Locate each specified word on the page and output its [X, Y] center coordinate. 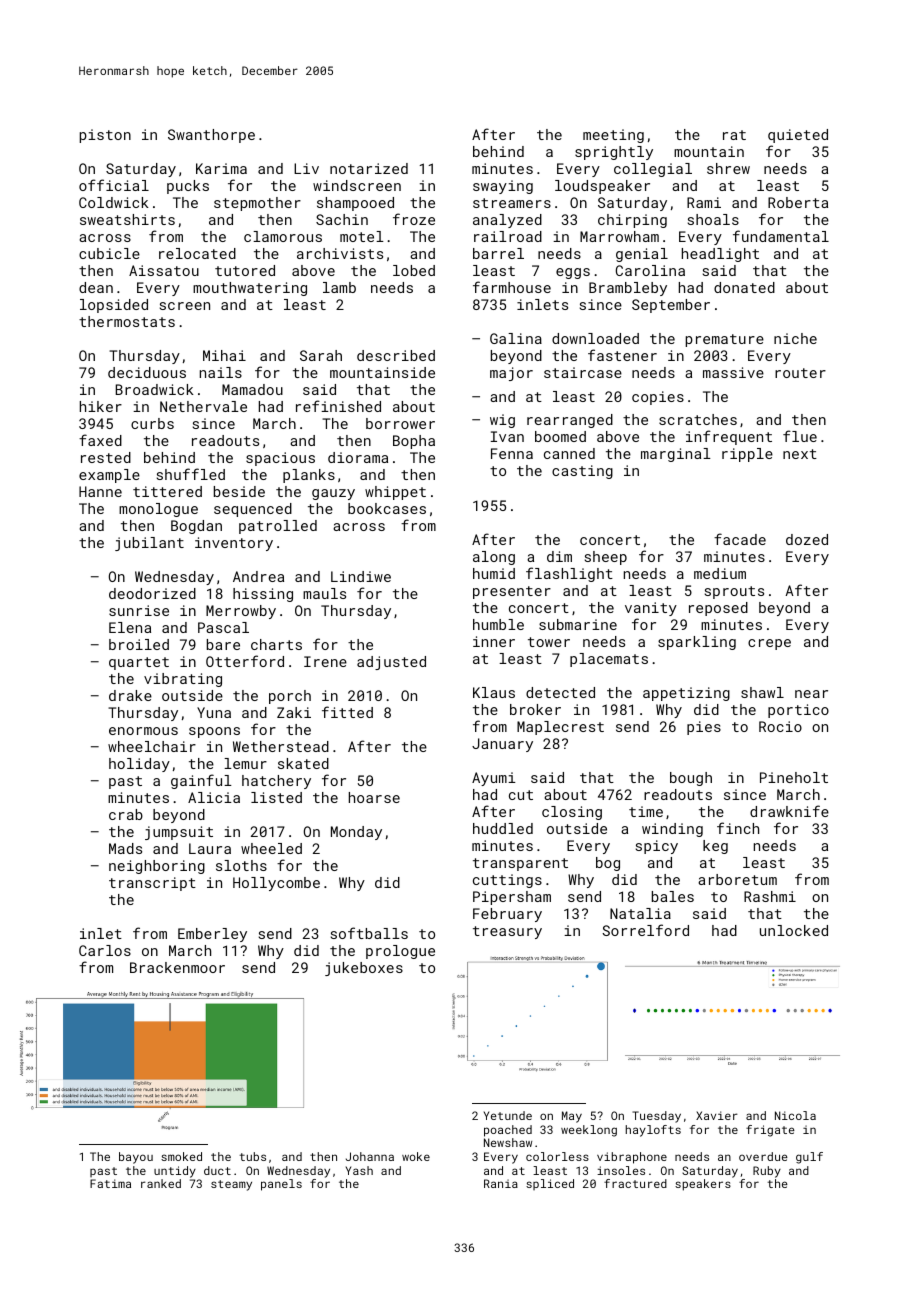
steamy [231, 1185]
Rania [501, 1183]
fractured [635, 1183]
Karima [221, 168]
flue [800, 436]
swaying [503, 187]
